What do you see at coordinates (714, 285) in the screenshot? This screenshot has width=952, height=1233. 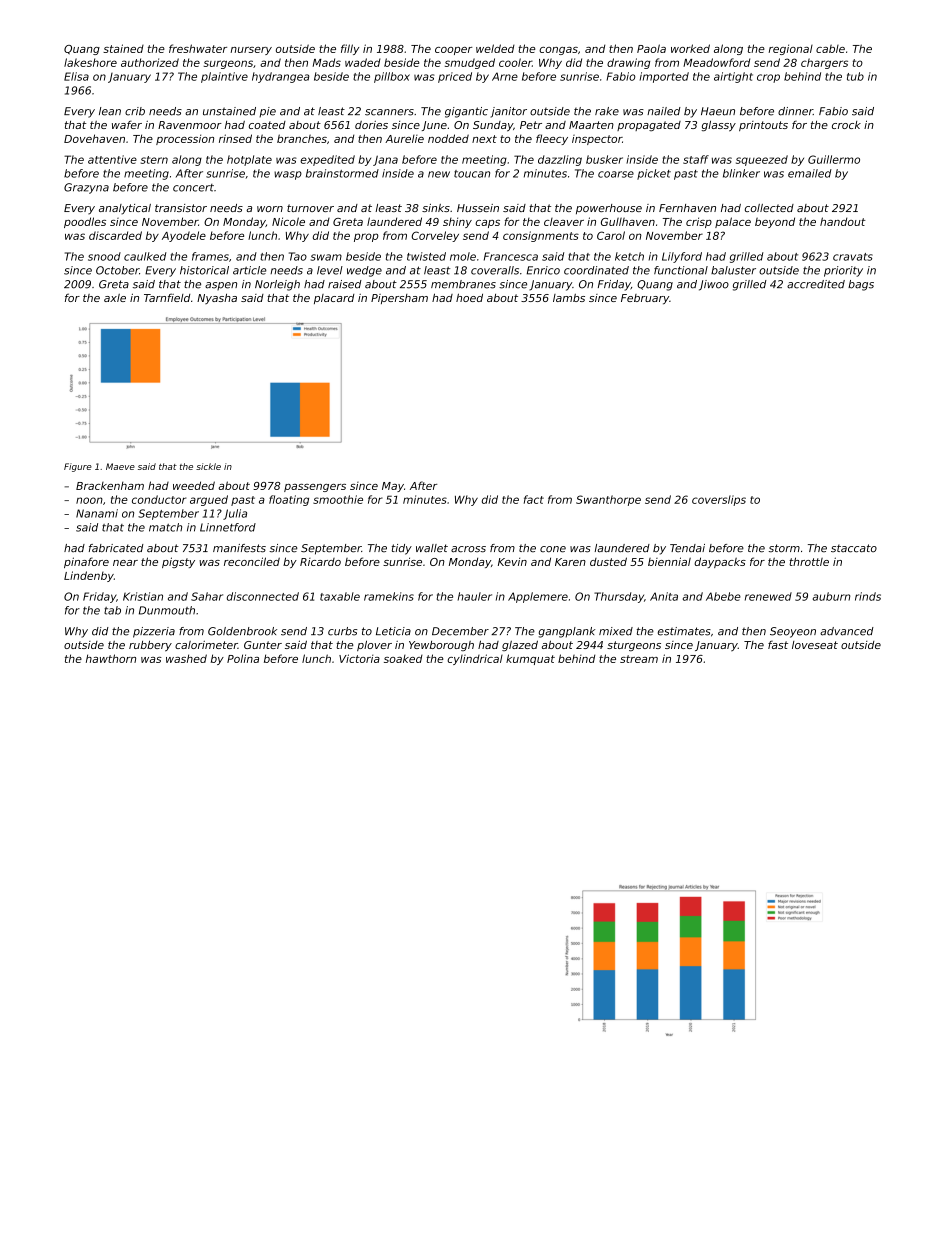 I see `Jiwoo` at bounding box center [714, 285].
